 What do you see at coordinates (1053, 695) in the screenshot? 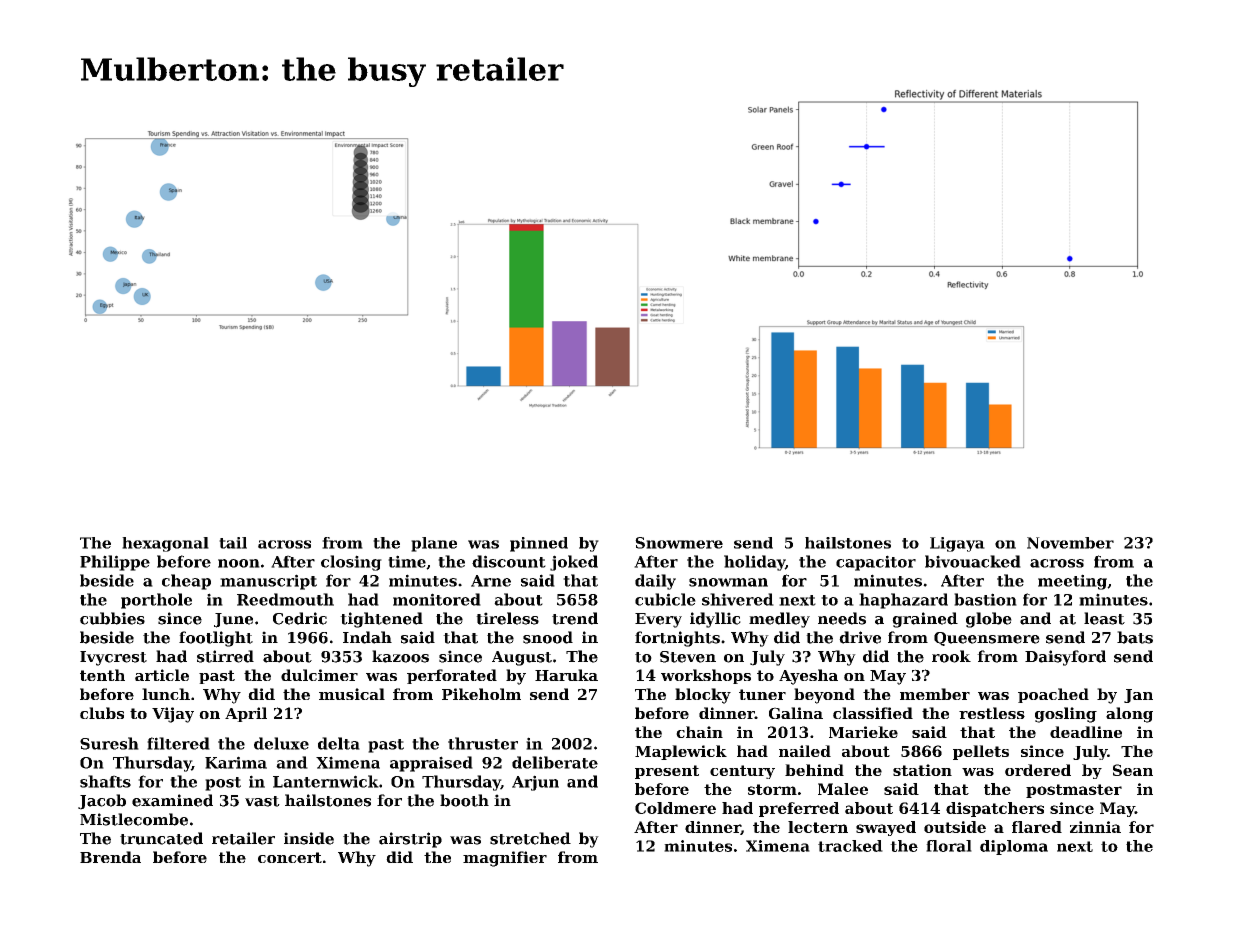
I see `poached` at bounding box center [1053, 695].
